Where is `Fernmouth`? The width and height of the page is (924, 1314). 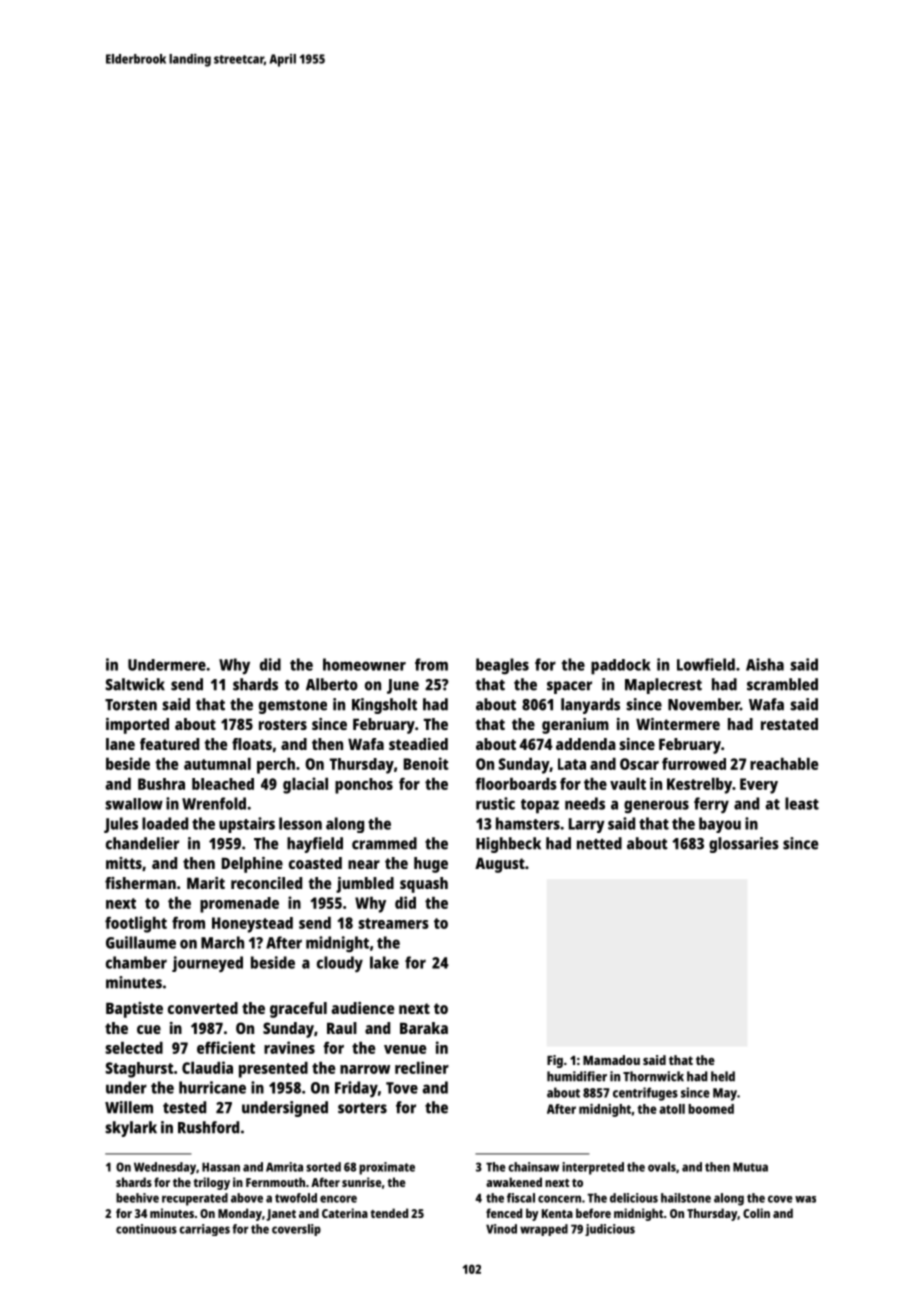
Fernmouth is located at coordinates (275, 1182).
